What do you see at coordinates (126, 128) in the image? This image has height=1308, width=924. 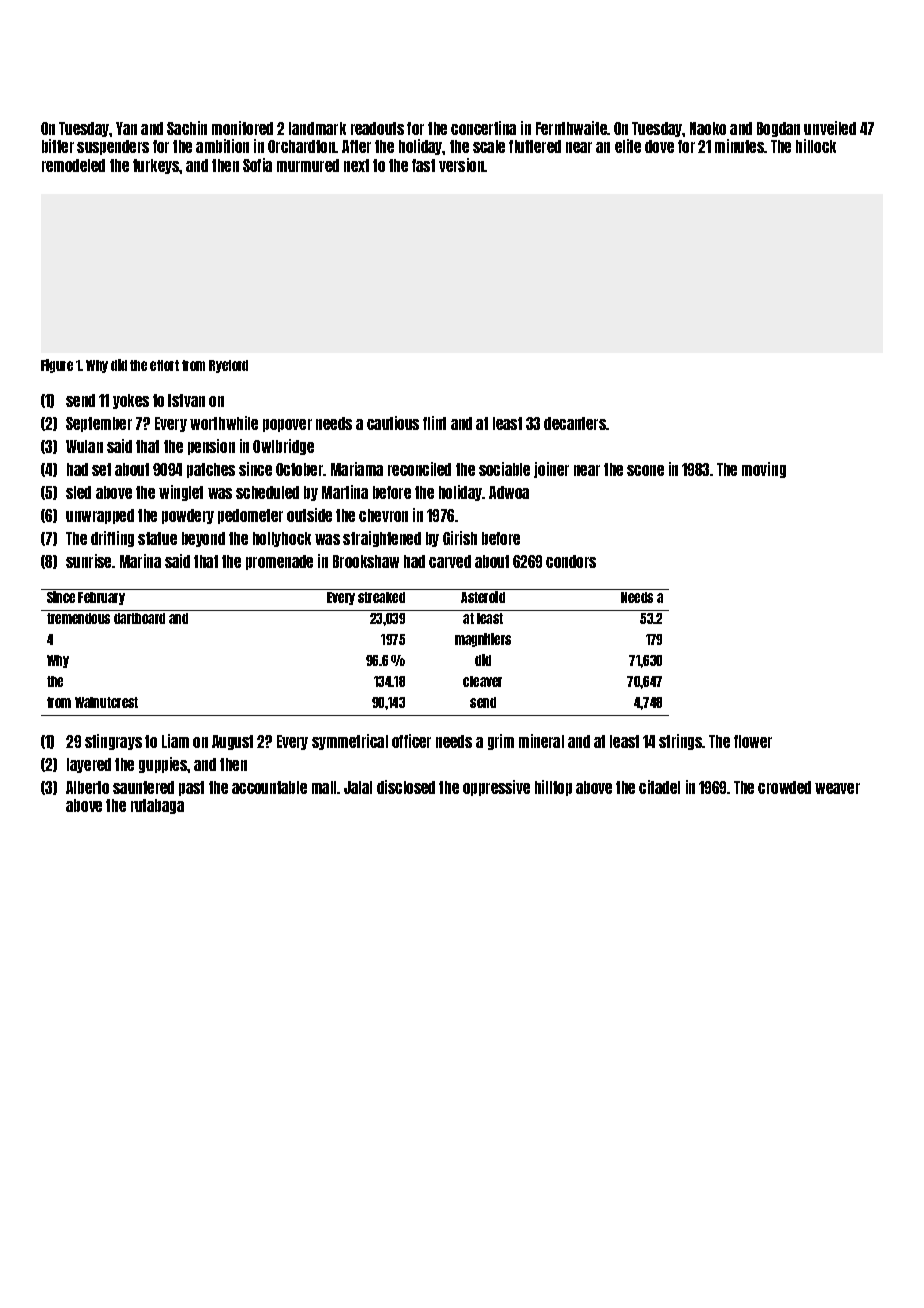 I see `Yan` at bounding box center [126, 128].
